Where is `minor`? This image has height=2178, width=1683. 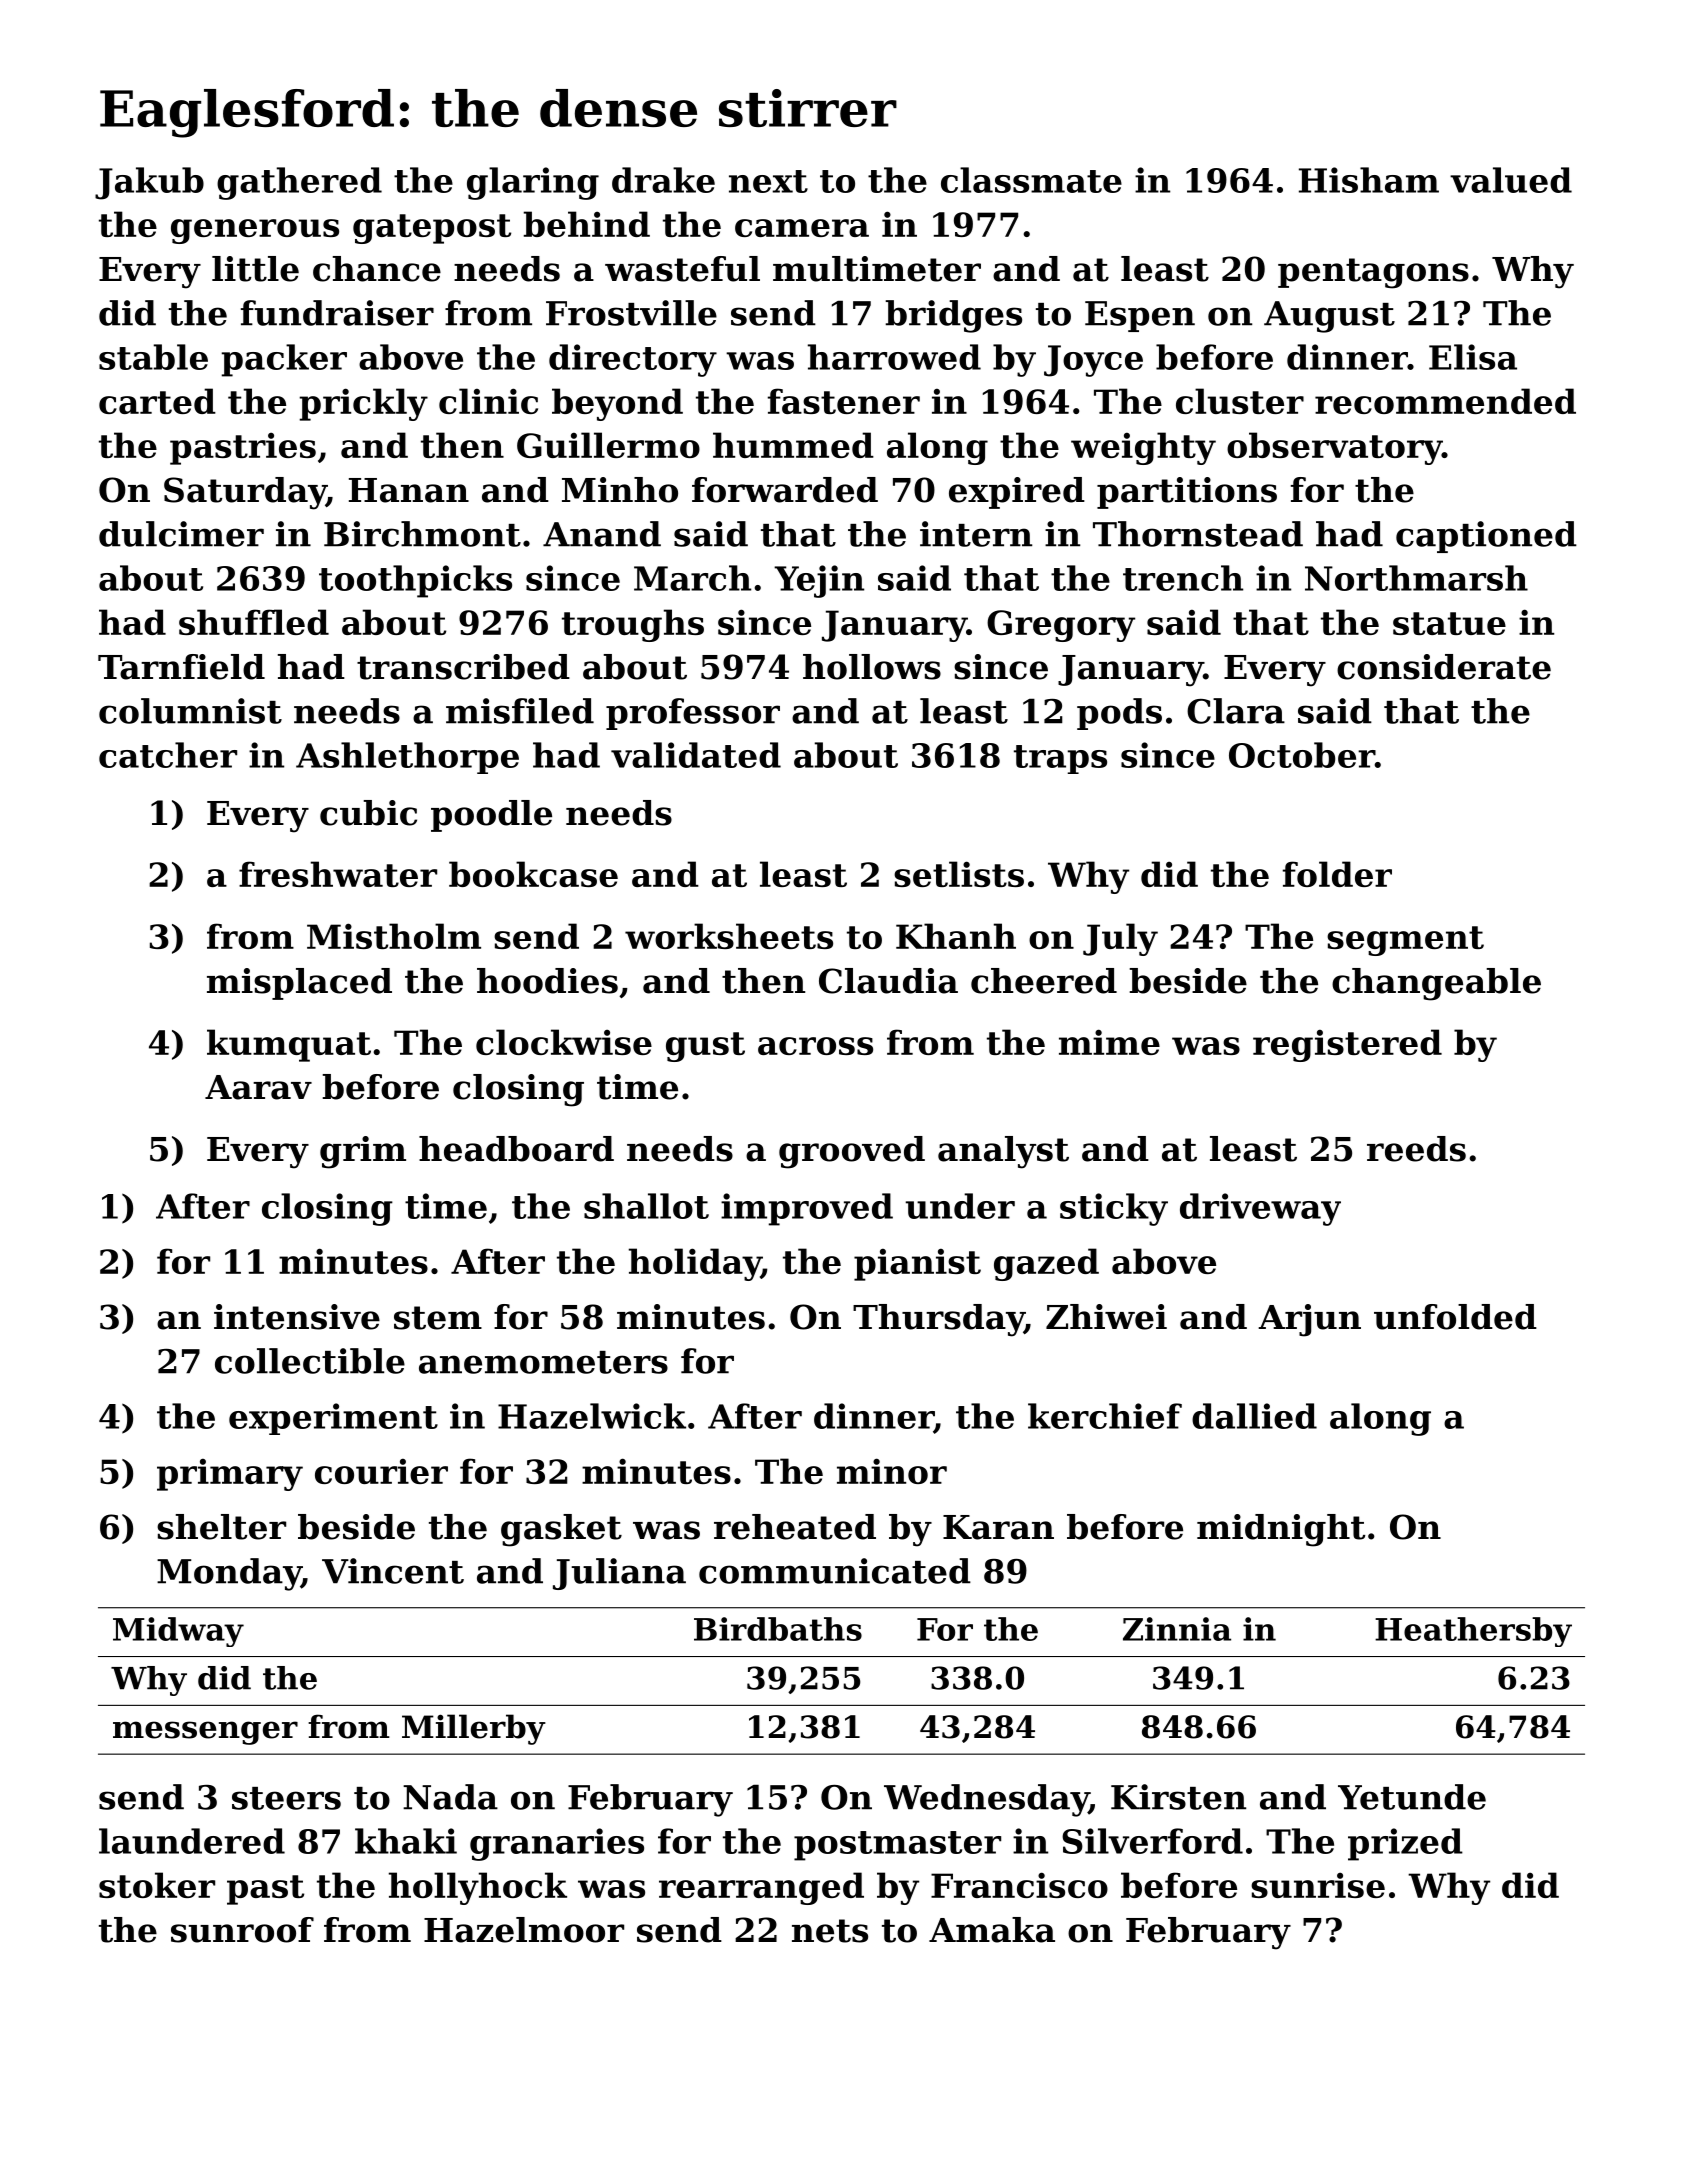
minor is located at coordinates (892, 1471).
